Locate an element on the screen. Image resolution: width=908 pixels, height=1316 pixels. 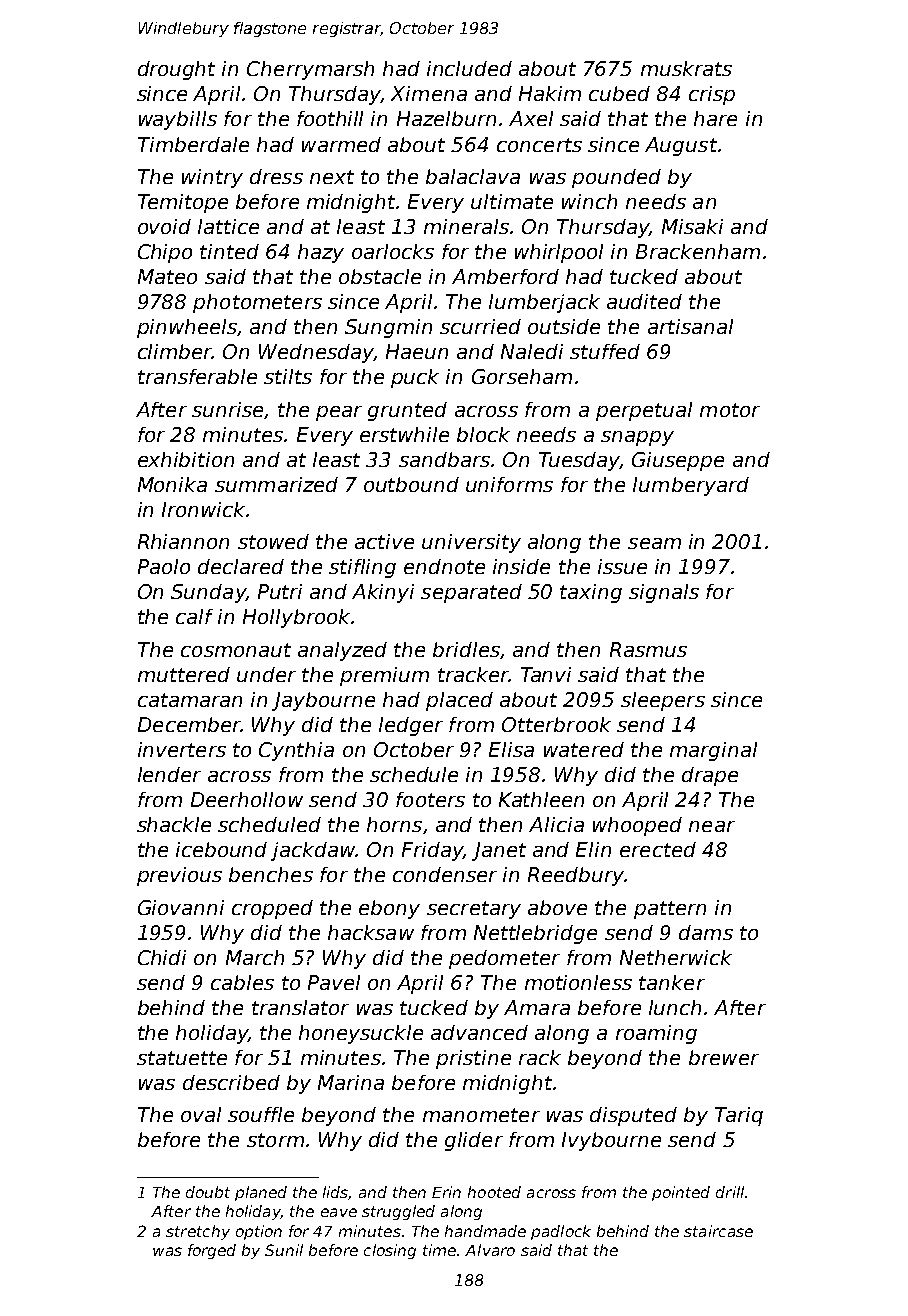
stretchy is located at coordinates (198, 1232).
